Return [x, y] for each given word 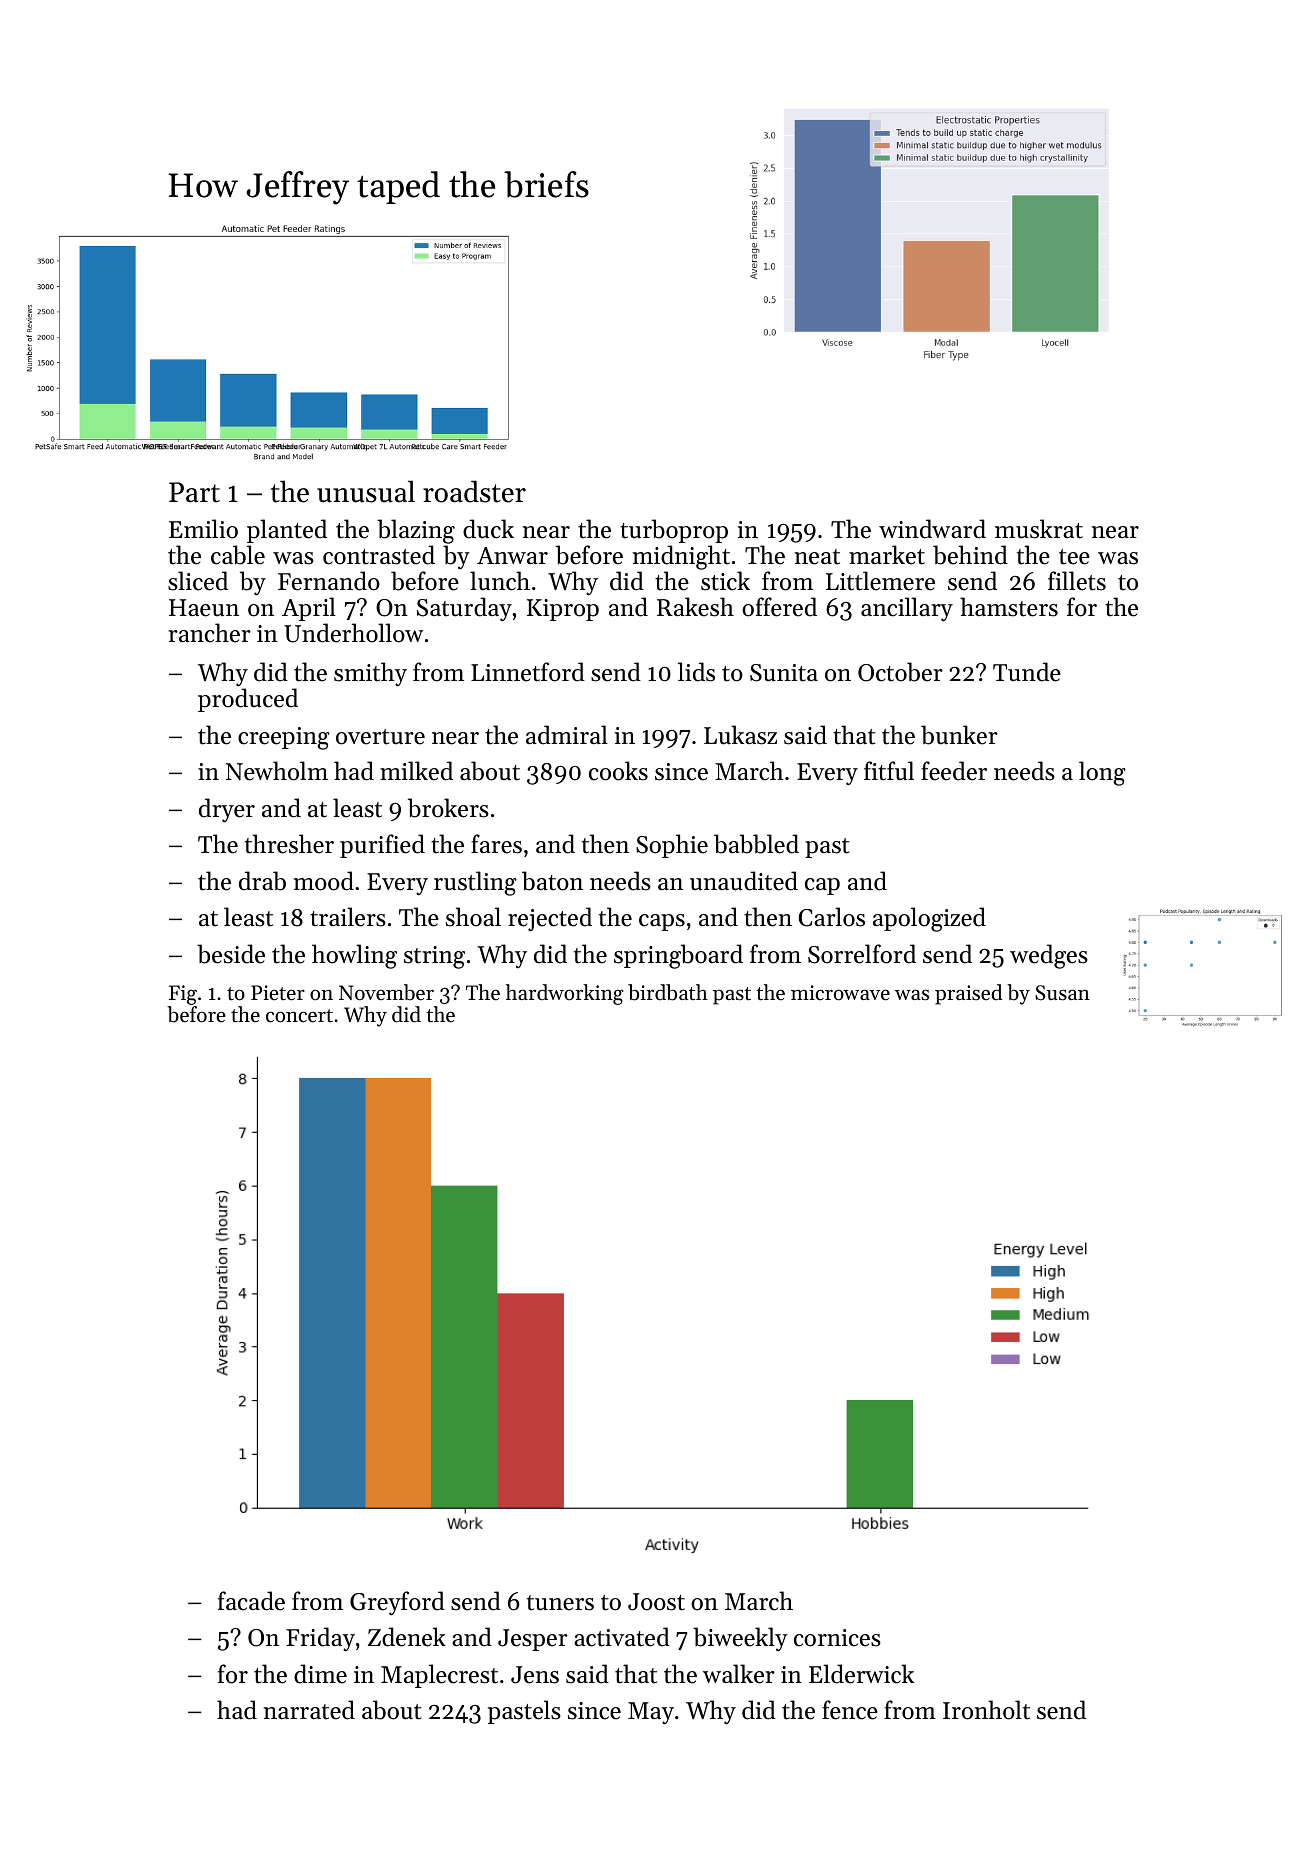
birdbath [668, 992]
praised [968, 994]
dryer [227, 810]
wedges [1049, 956]
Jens [535, 1675]
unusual [366, 491]
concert [299, 1016]
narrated [309, 1710]
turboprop [674, 531]
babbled [756, 844]
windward [932, 529]
